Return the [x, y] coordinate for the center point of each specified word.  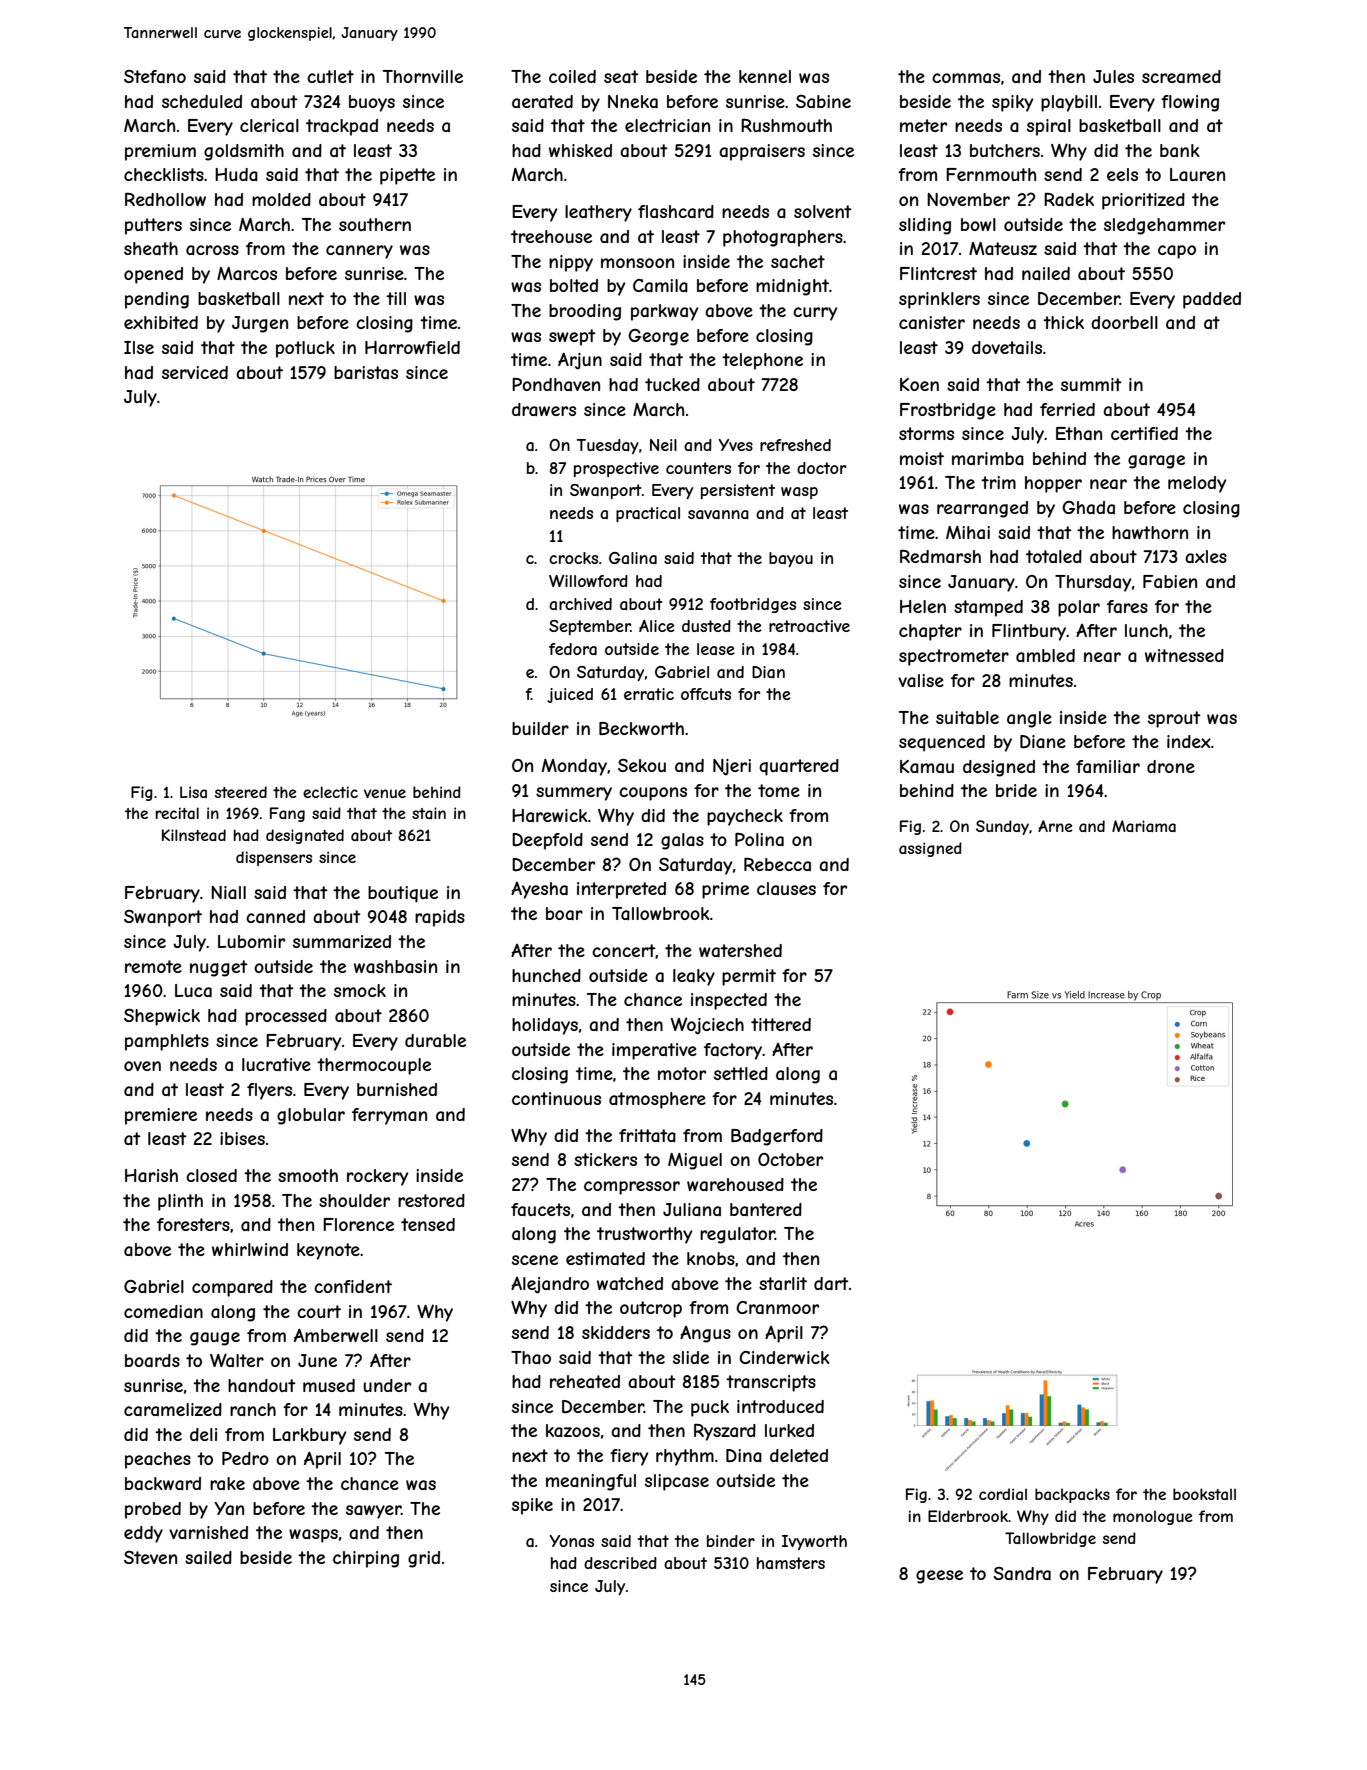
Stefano [155, 76]
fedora [573, 649]
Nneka [633, 101]
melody [1197, 484]
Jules [1113, 76]
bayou [791, 559]
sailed [208, 1557]
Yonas [571, 1541]
